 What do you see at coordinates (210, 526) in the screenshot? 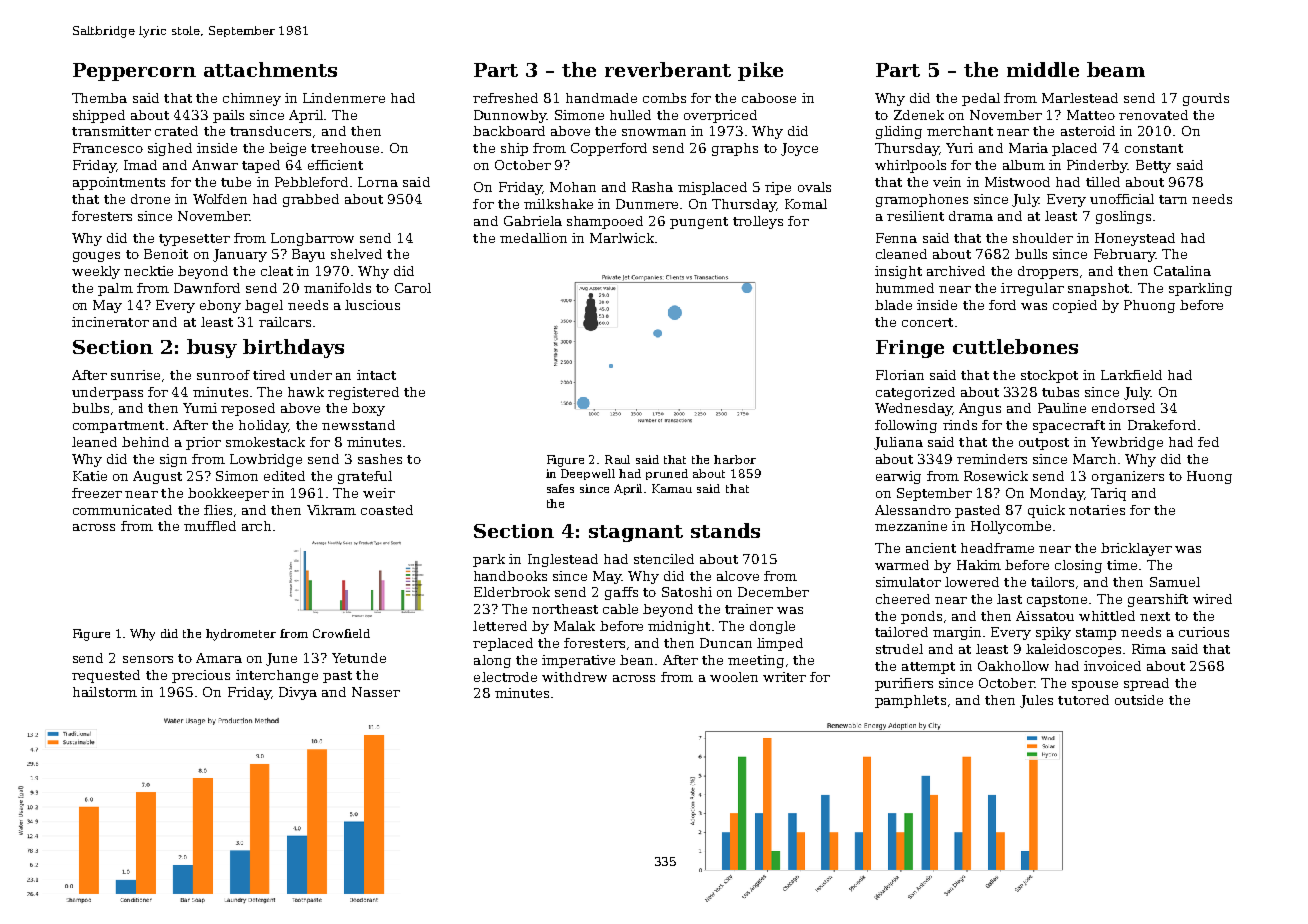
I see `muffled` at bounding box center [210, 526].
